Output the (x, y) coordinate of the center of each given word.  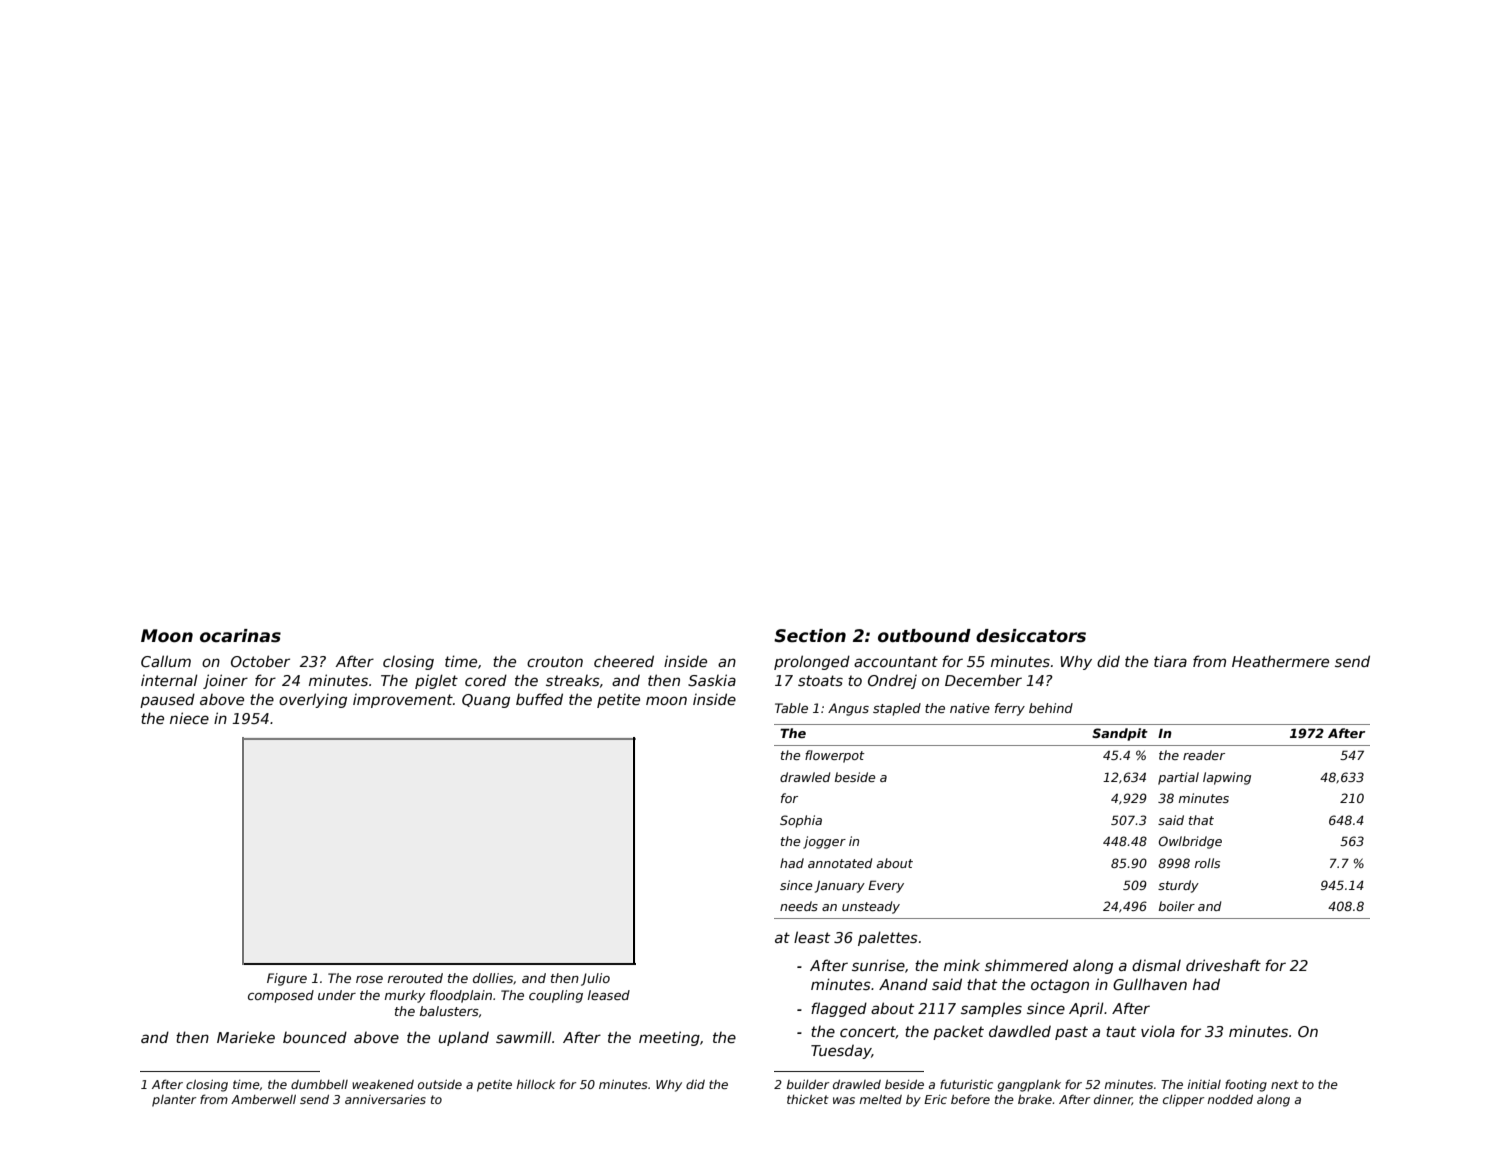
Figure (287, 979)
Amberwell (263, 1099)
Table (791, 708)
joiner (225, 681)
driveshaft (1223, 965)
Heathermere (1280, 661)
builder (808, 1084)
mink (962, 965)
